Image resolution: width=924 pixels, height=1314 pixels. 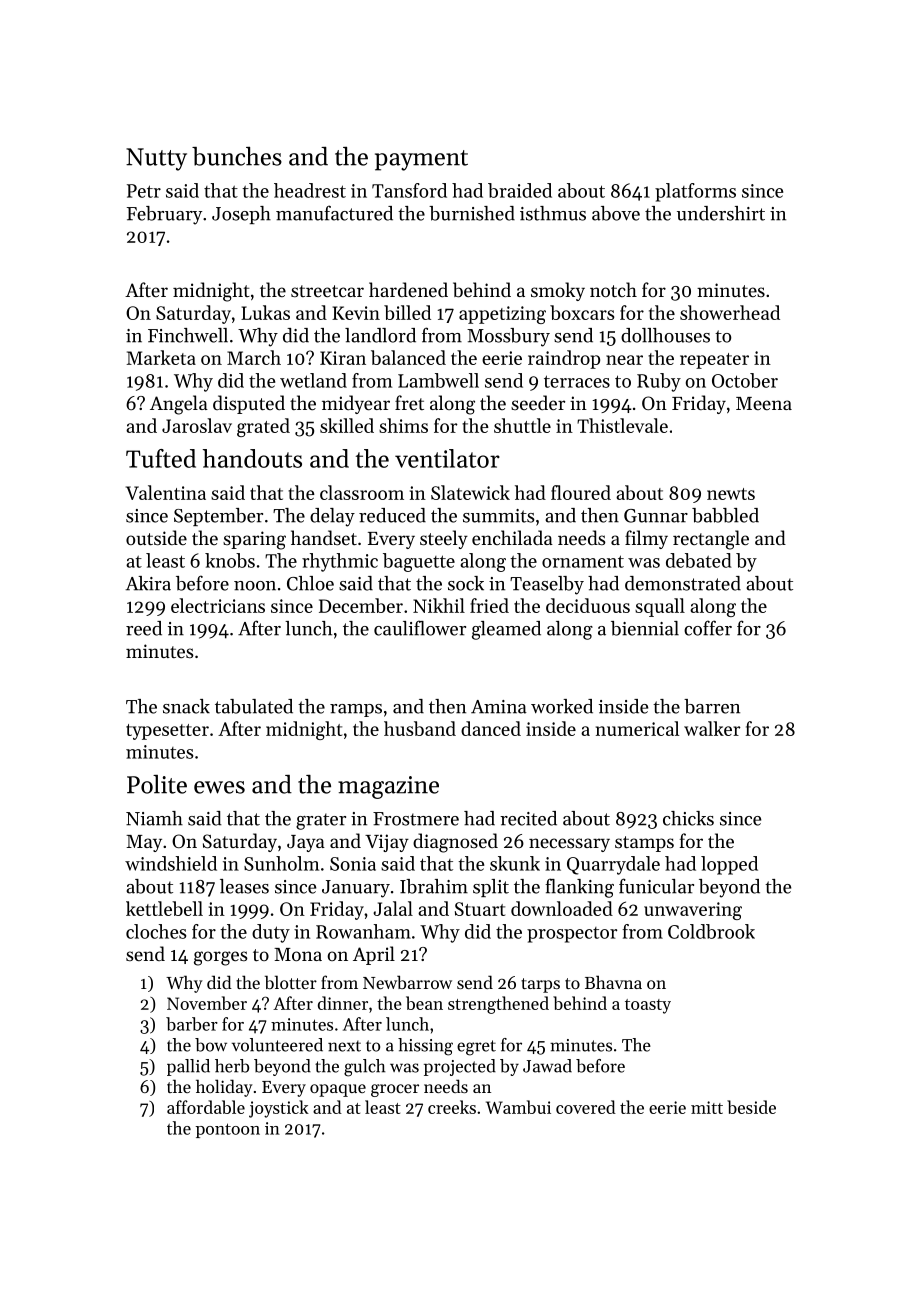 What do you see at coordinates (291, 982) in the screenshot?
I see `blotter` at bounding box center [291, 982].
